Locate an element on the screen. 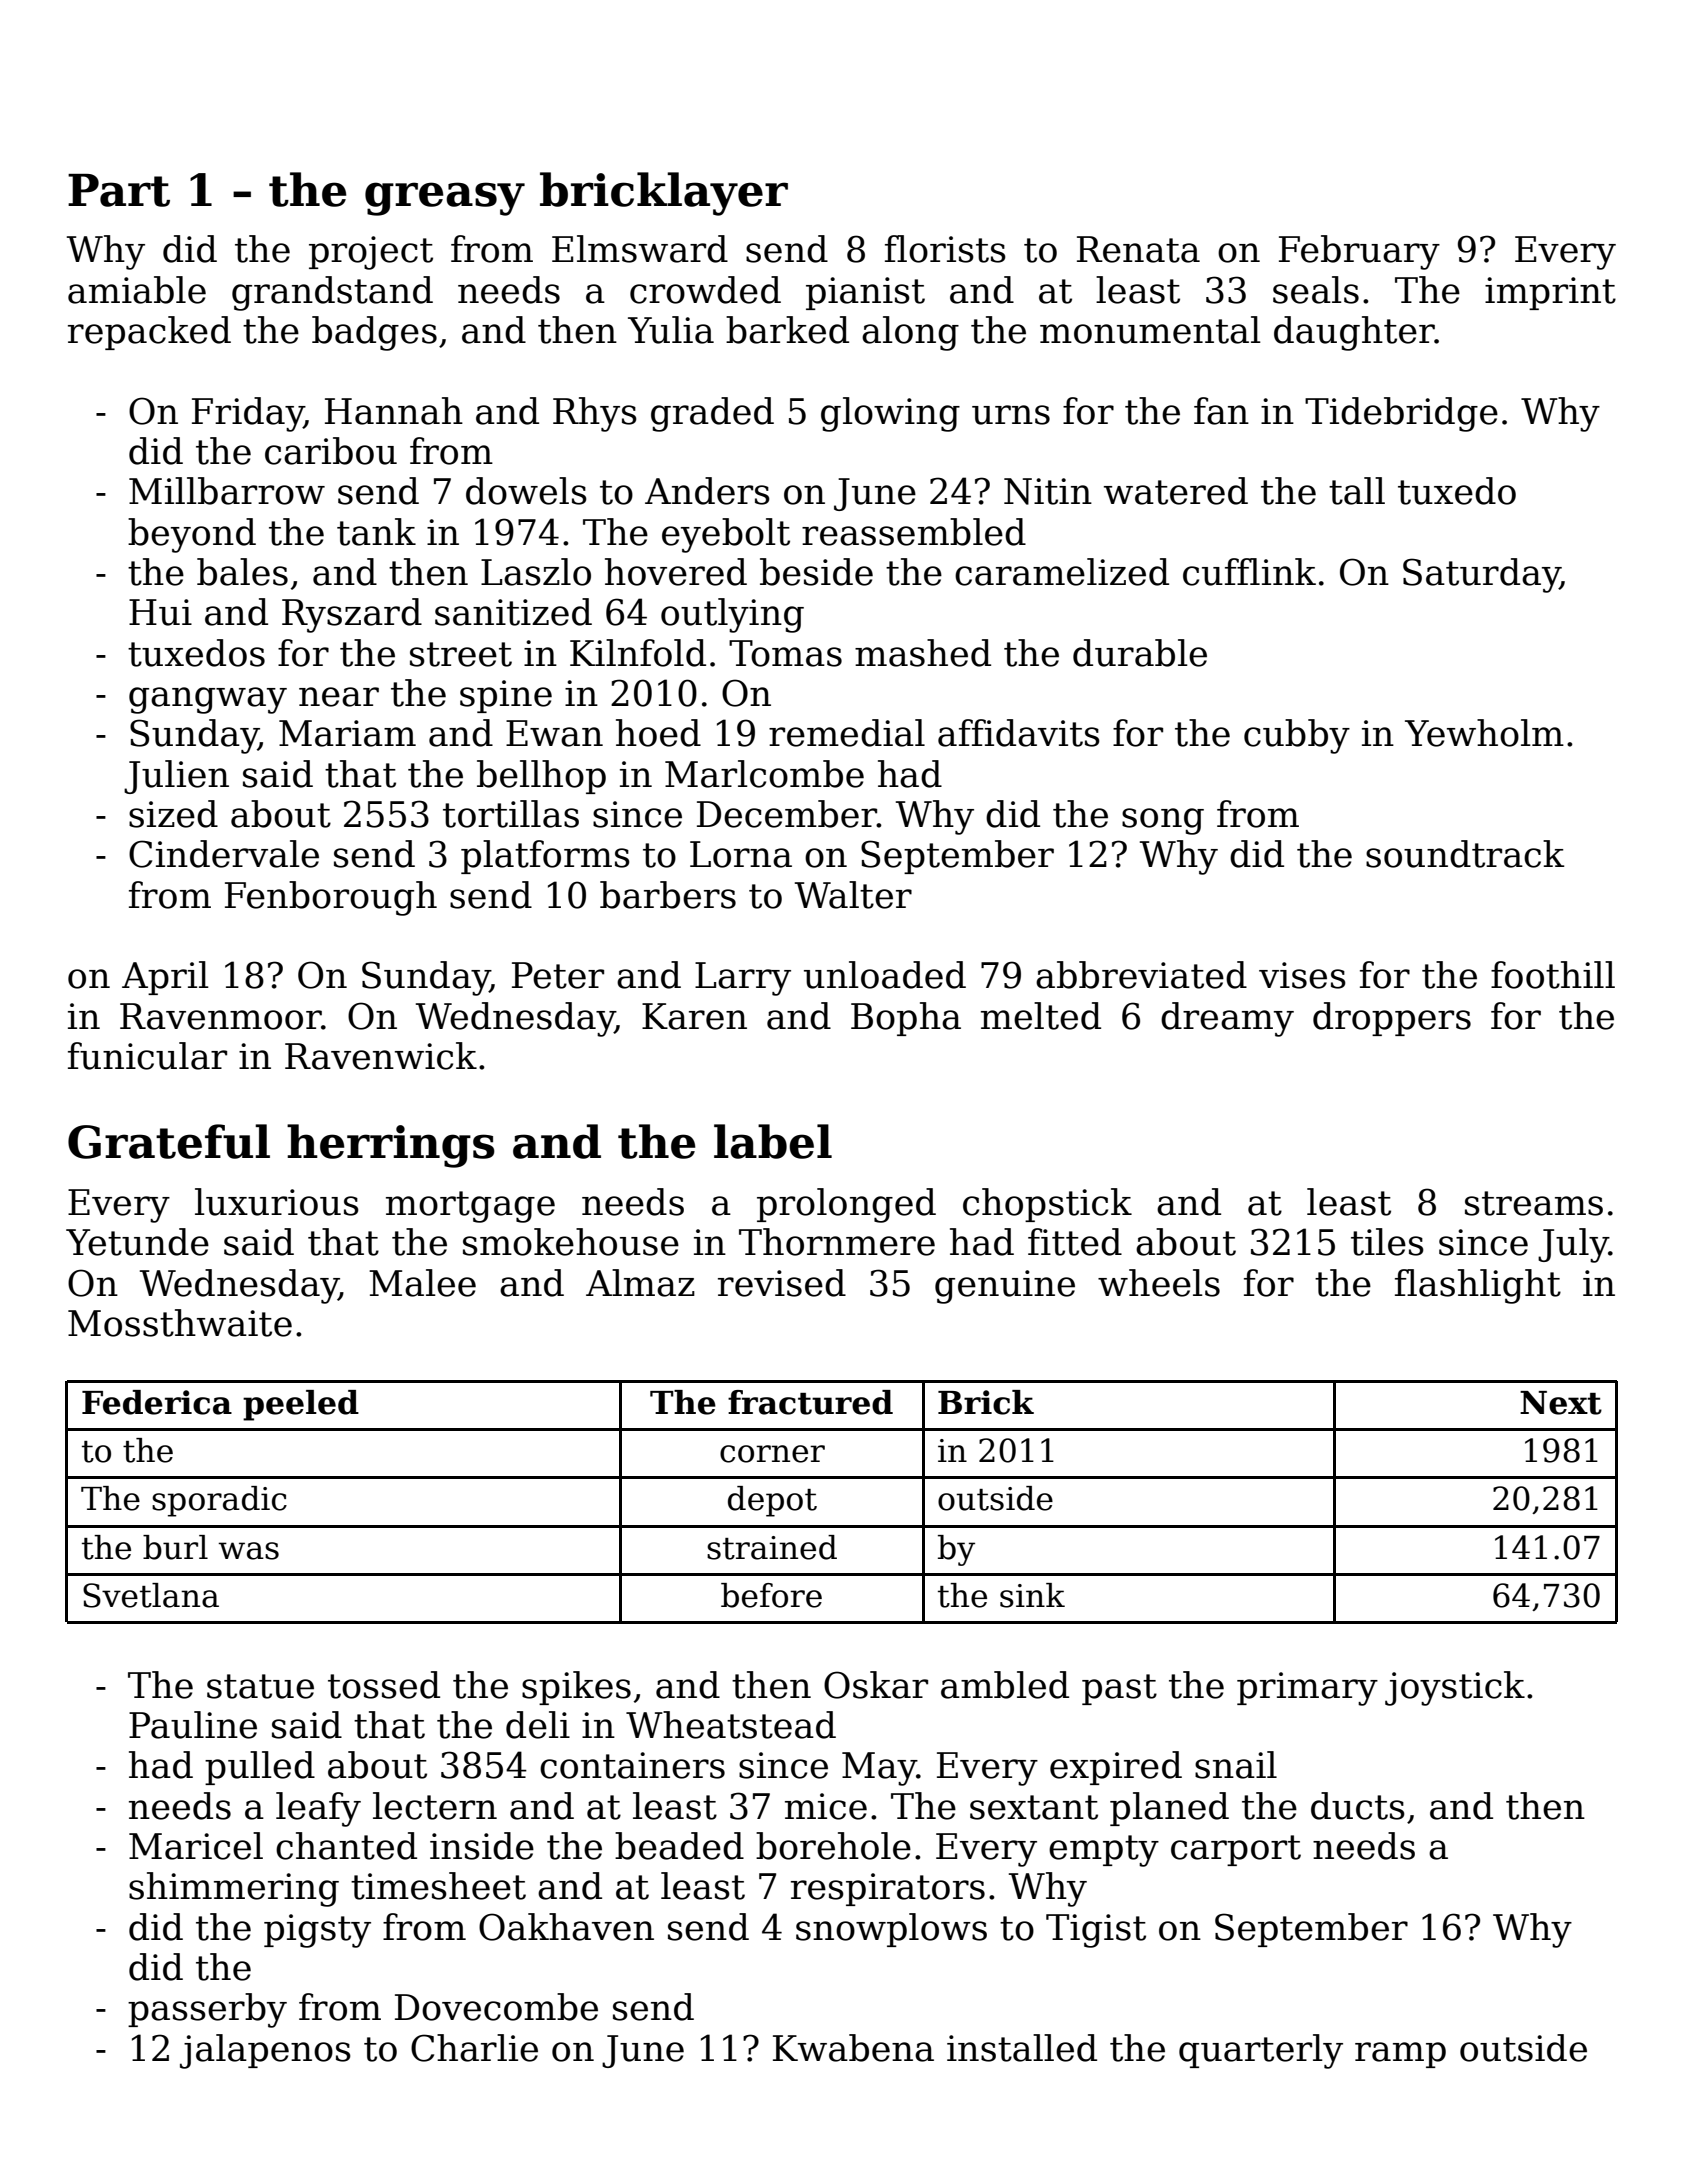 The image size is (1683, 2178). leafy is located at coordinates (318, 1809).
